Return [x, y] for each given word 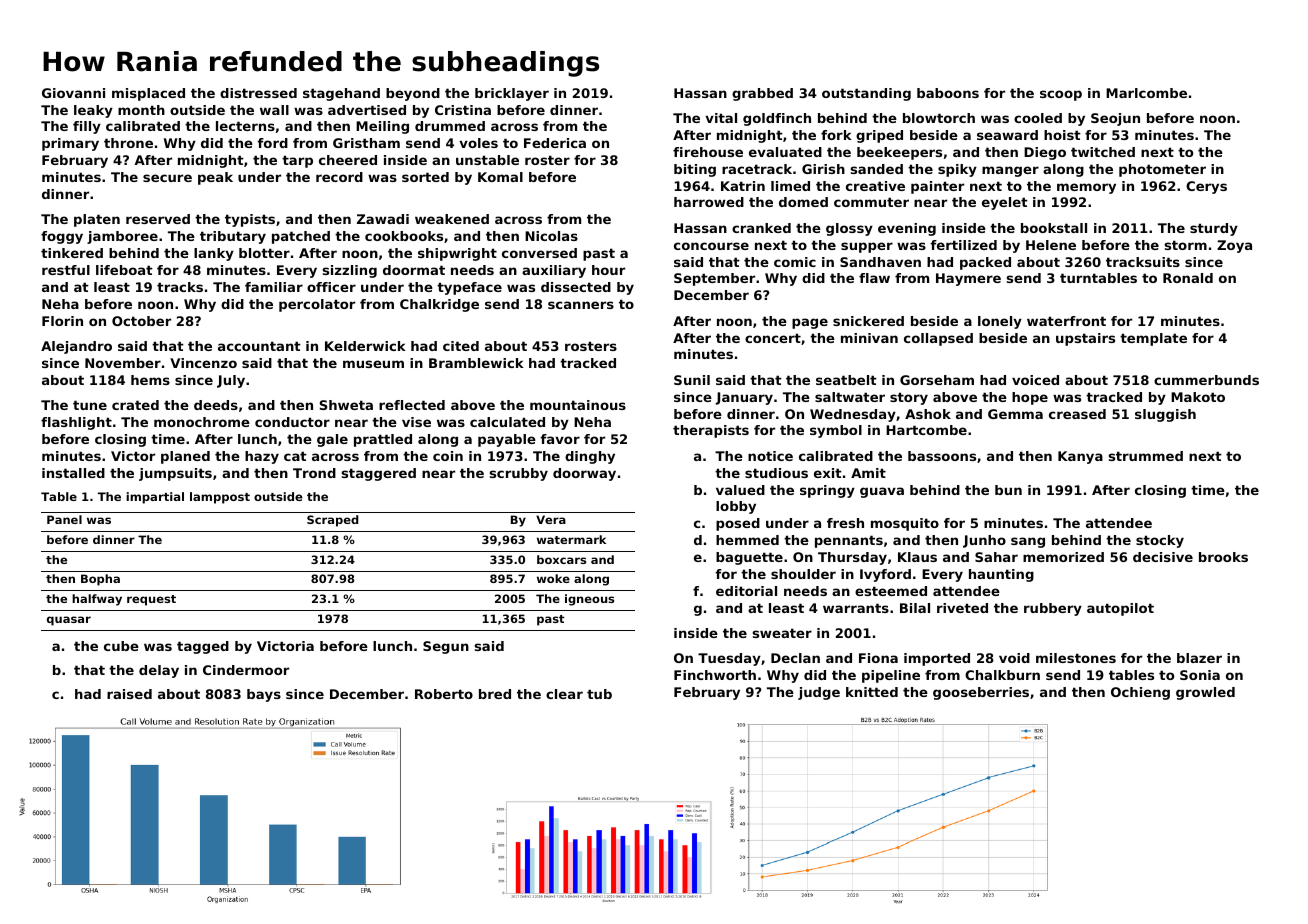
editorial [746, 591]
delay [159, 671]
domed [803, 202]
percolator [317, 305]
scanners [581, 305]
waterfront [1066, 321]
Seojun [1115, 119]
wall [274, 110]
